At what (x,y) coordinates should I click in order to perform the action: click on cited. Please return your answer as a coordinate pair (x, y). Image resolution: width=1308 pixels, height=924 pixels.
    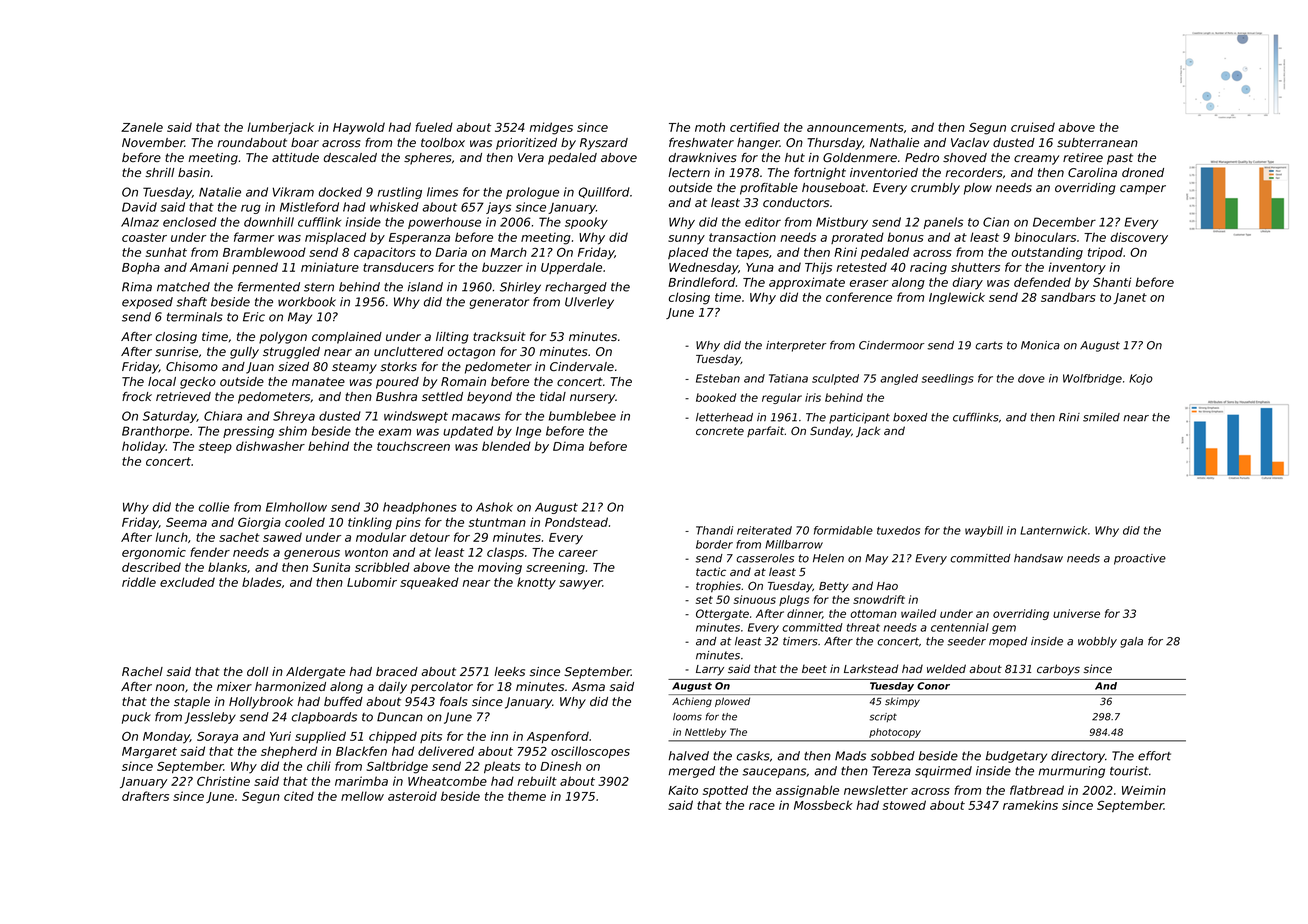
    Looking at the image, I should click on (299, 796).
